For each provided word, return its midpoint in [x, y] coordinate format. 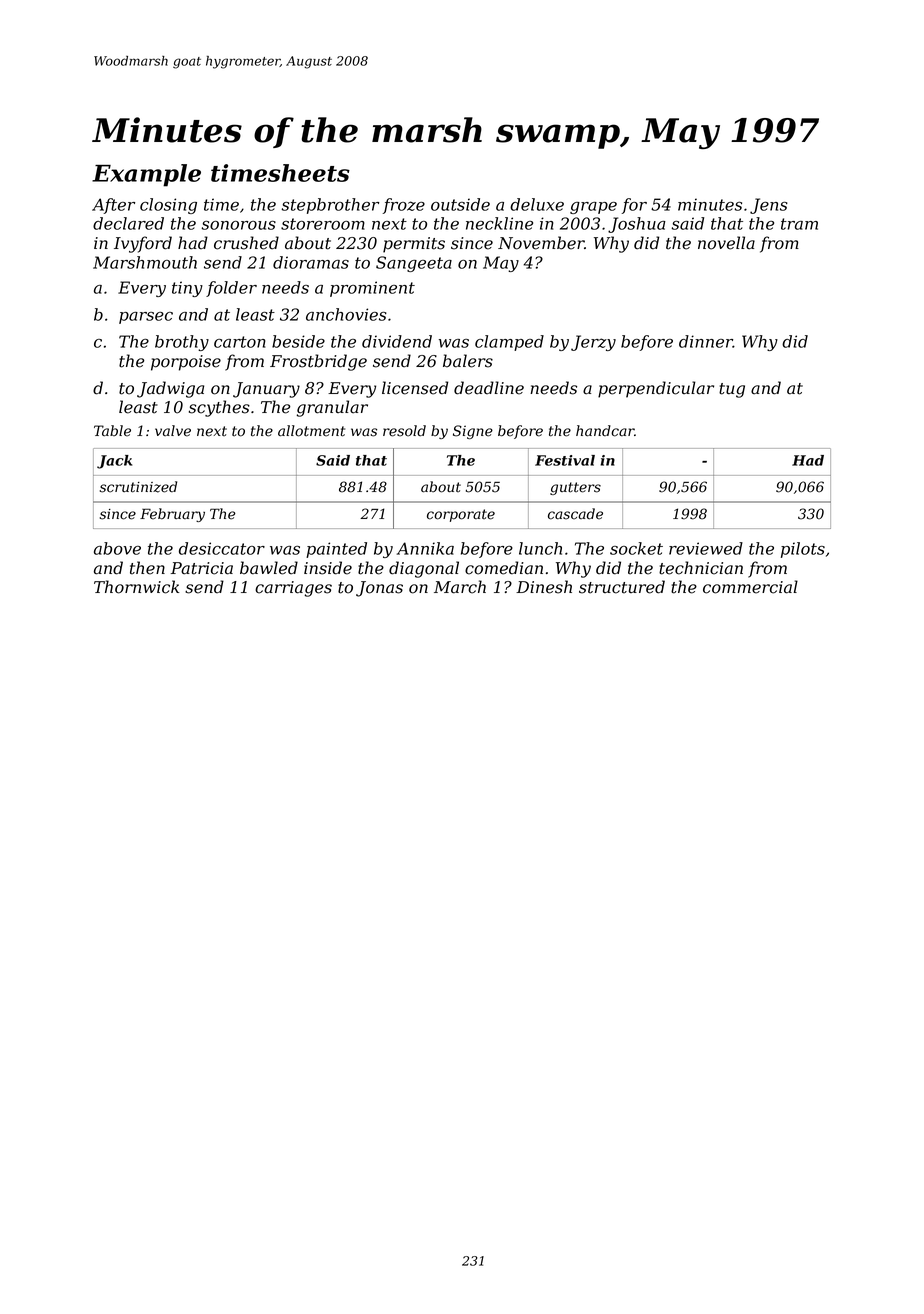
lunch [540, 548]
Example [146, 175]
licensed [415, 388]
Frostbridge [318, 362]
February [172, 515]
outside [460, 204]
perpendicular [656, 389]
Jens [769, 206]
